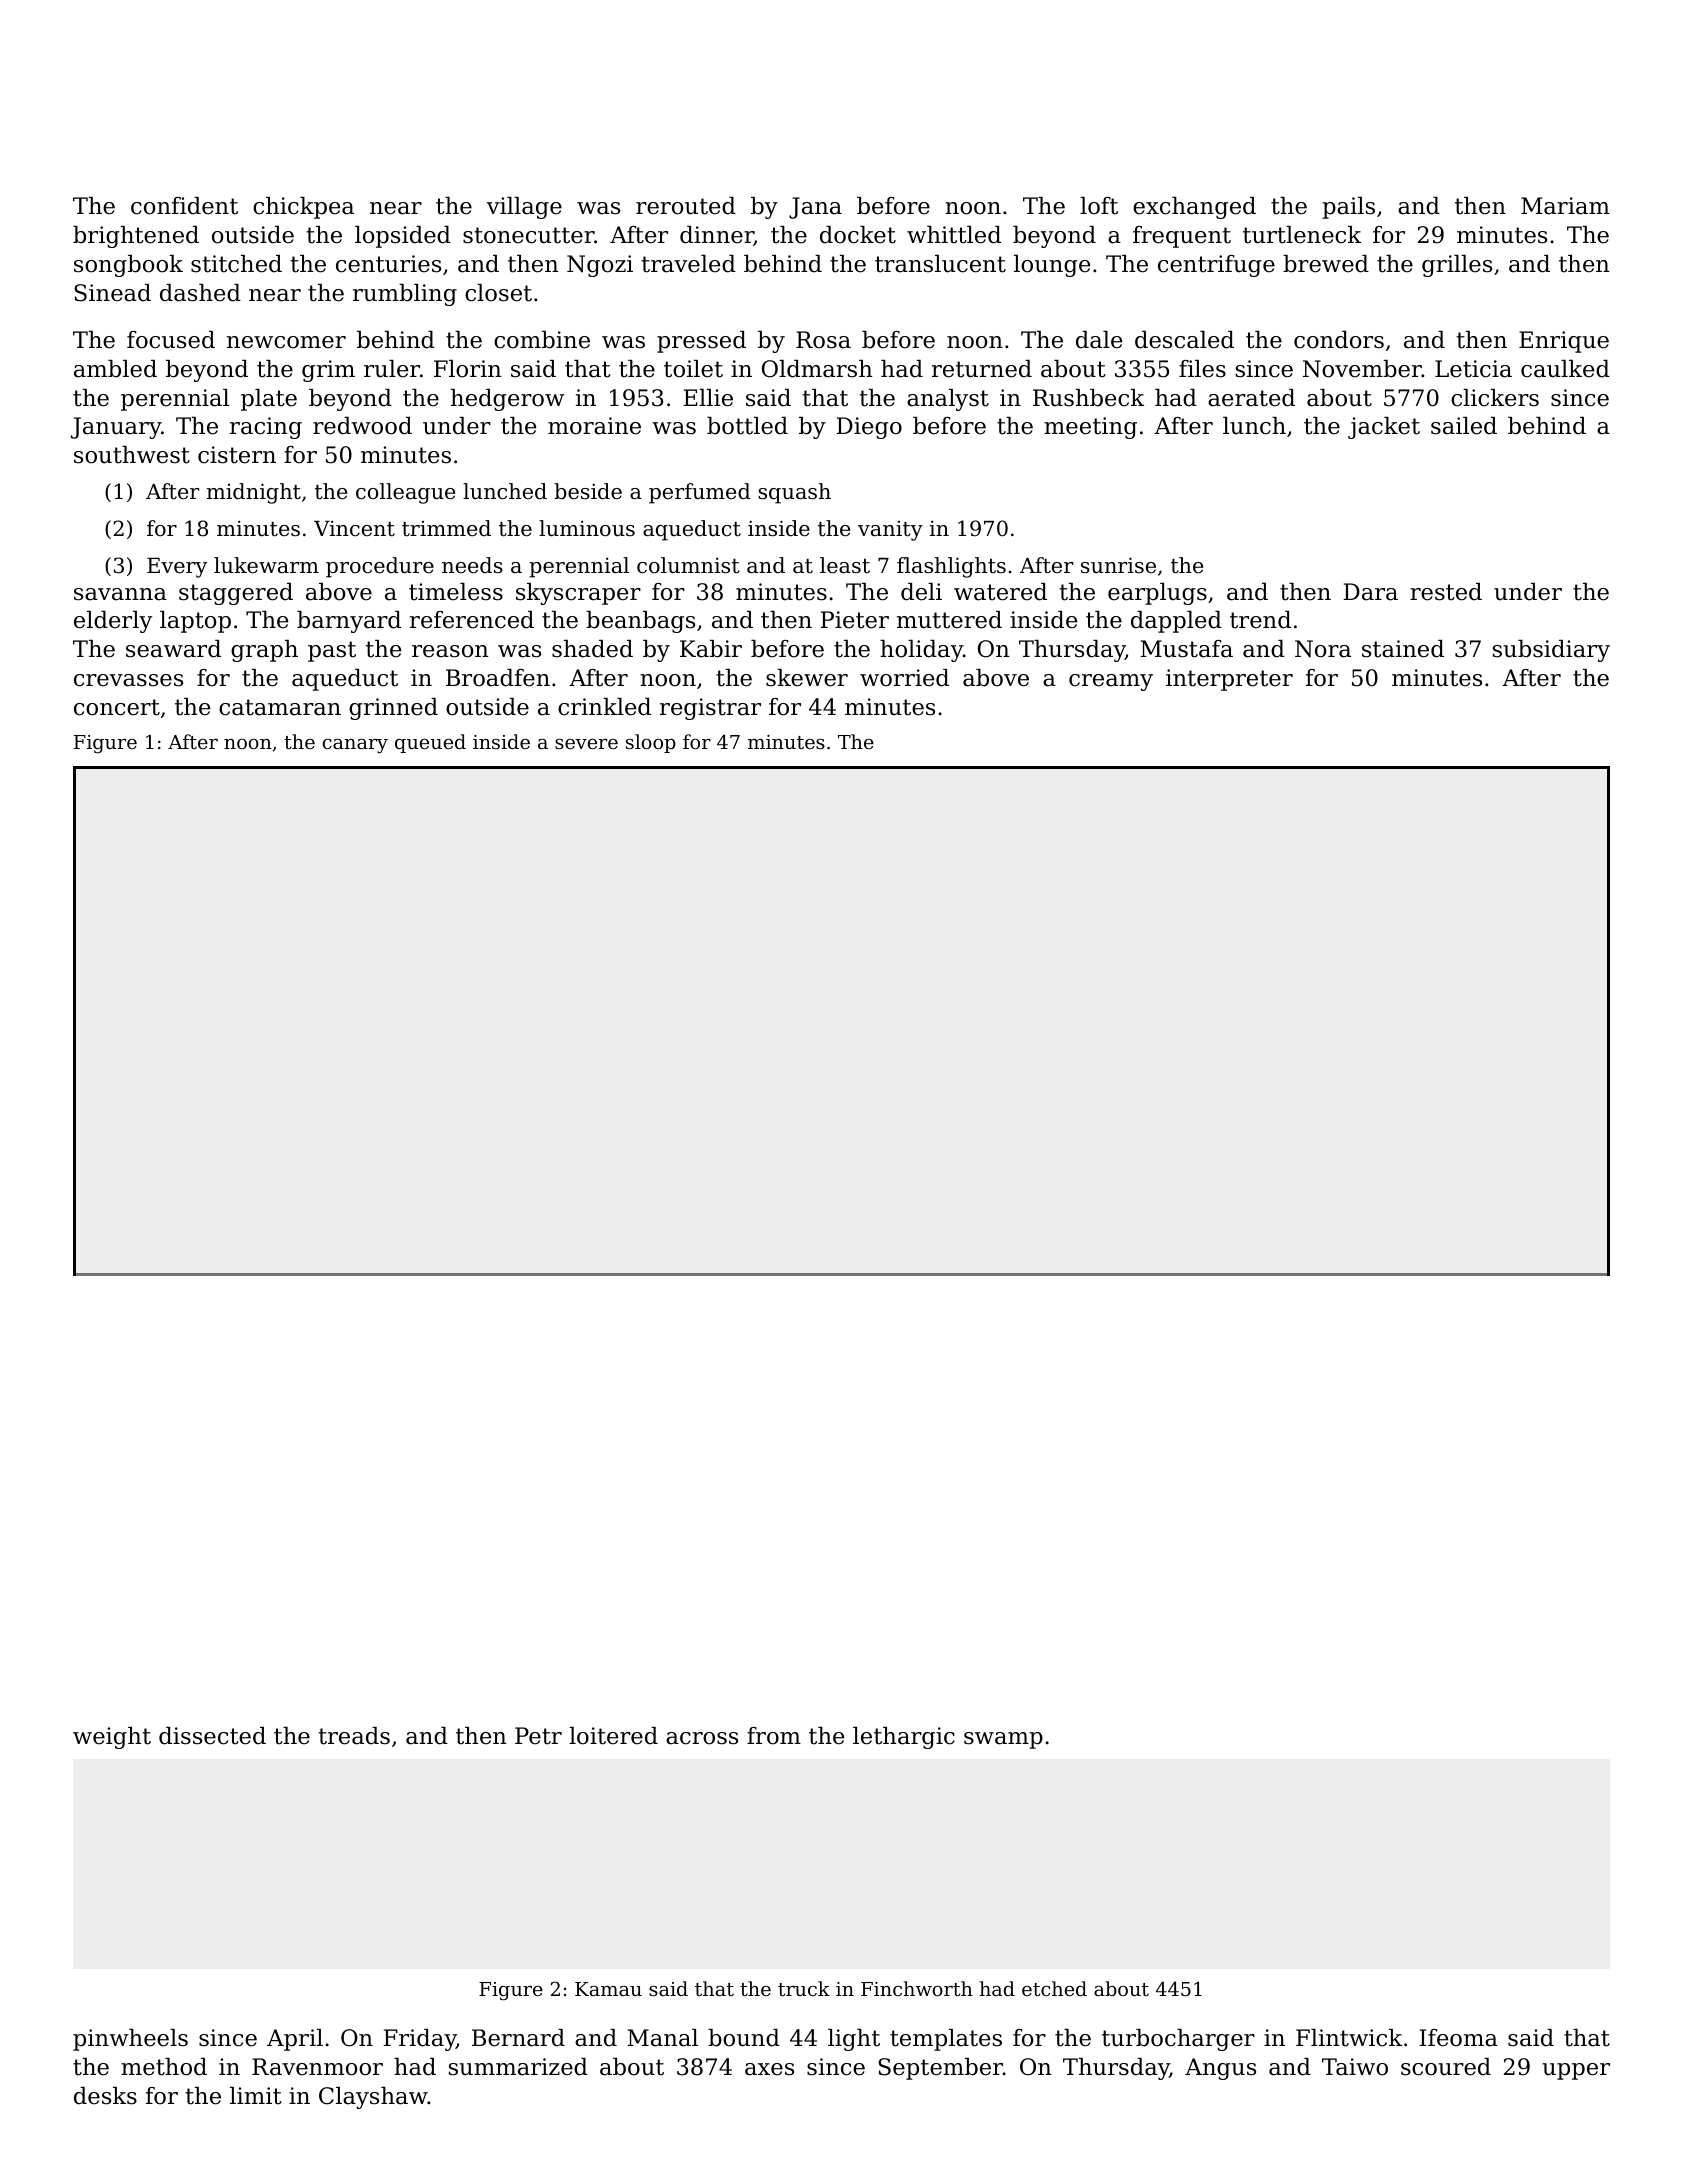 The image size is (1683, 2178). What do you see at coordinates (1099, 206) in the page?
I see `loft` at bounding box center [1099, 206].
